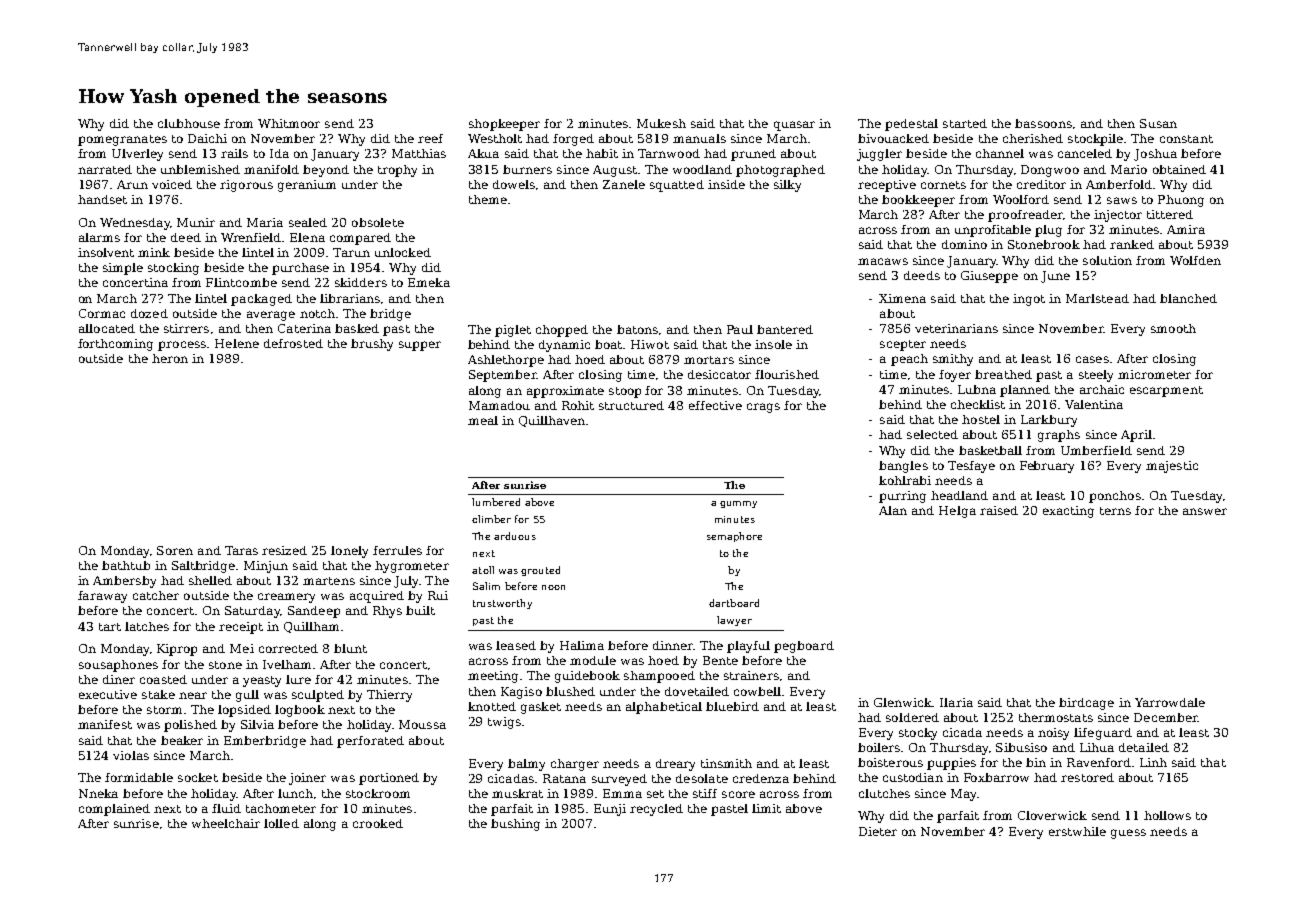 This screenshot has width=1308, height=924. I want to click on Soren, so click(175, 550).
